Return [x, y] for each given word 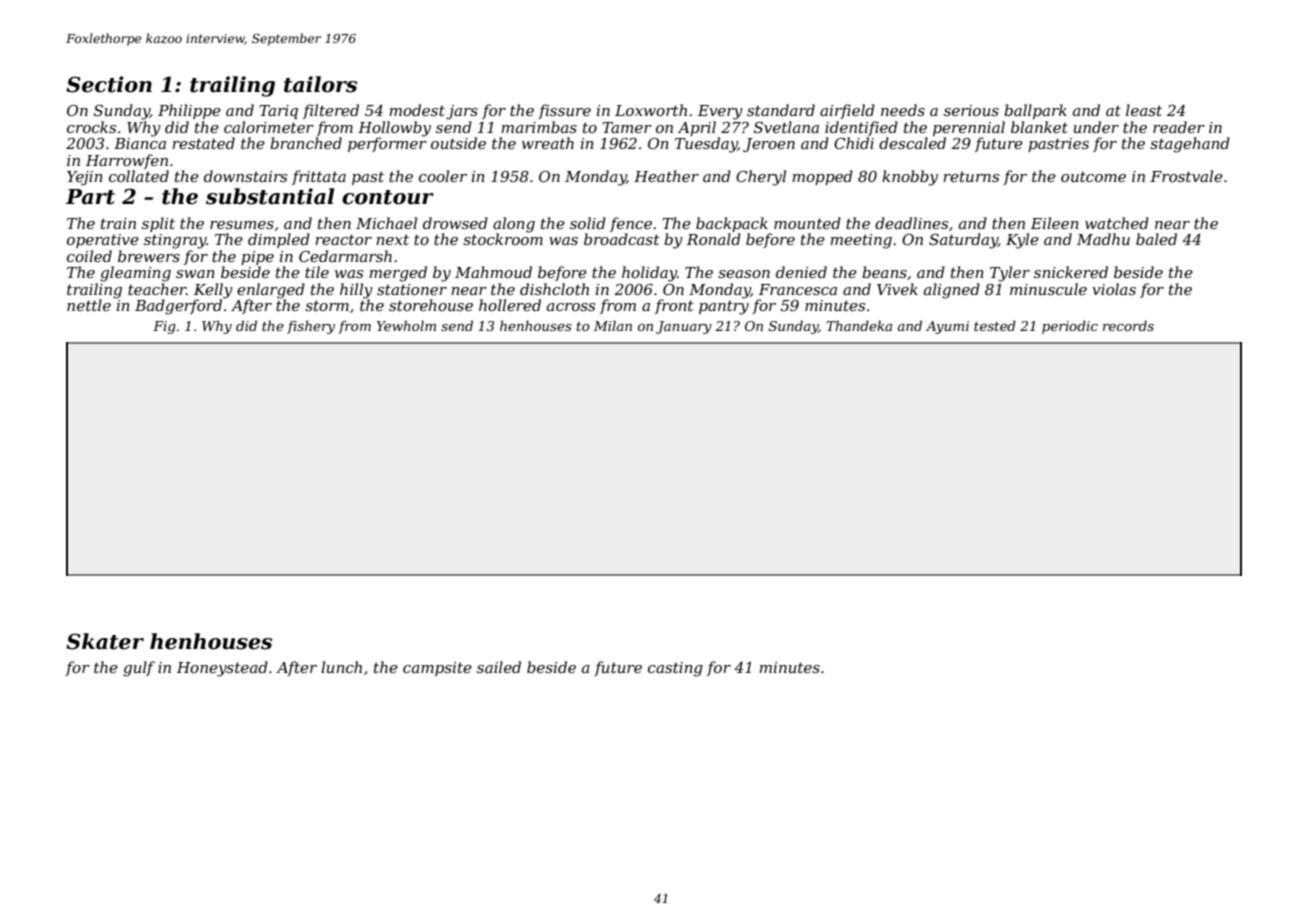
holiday [649, 274]
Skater [105, 641]
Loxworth [651, 110]
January [684, 327]
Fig [164, 327]
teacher [157, 289]
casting [675, 669]
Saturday [963, 241]
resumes [242, 225]
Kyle [1022, 241]
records [1128, 325]
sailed [499, 667]
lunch [341, 667]
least [1144, 110]
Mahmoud [493, 272]
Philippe [189, 111]
